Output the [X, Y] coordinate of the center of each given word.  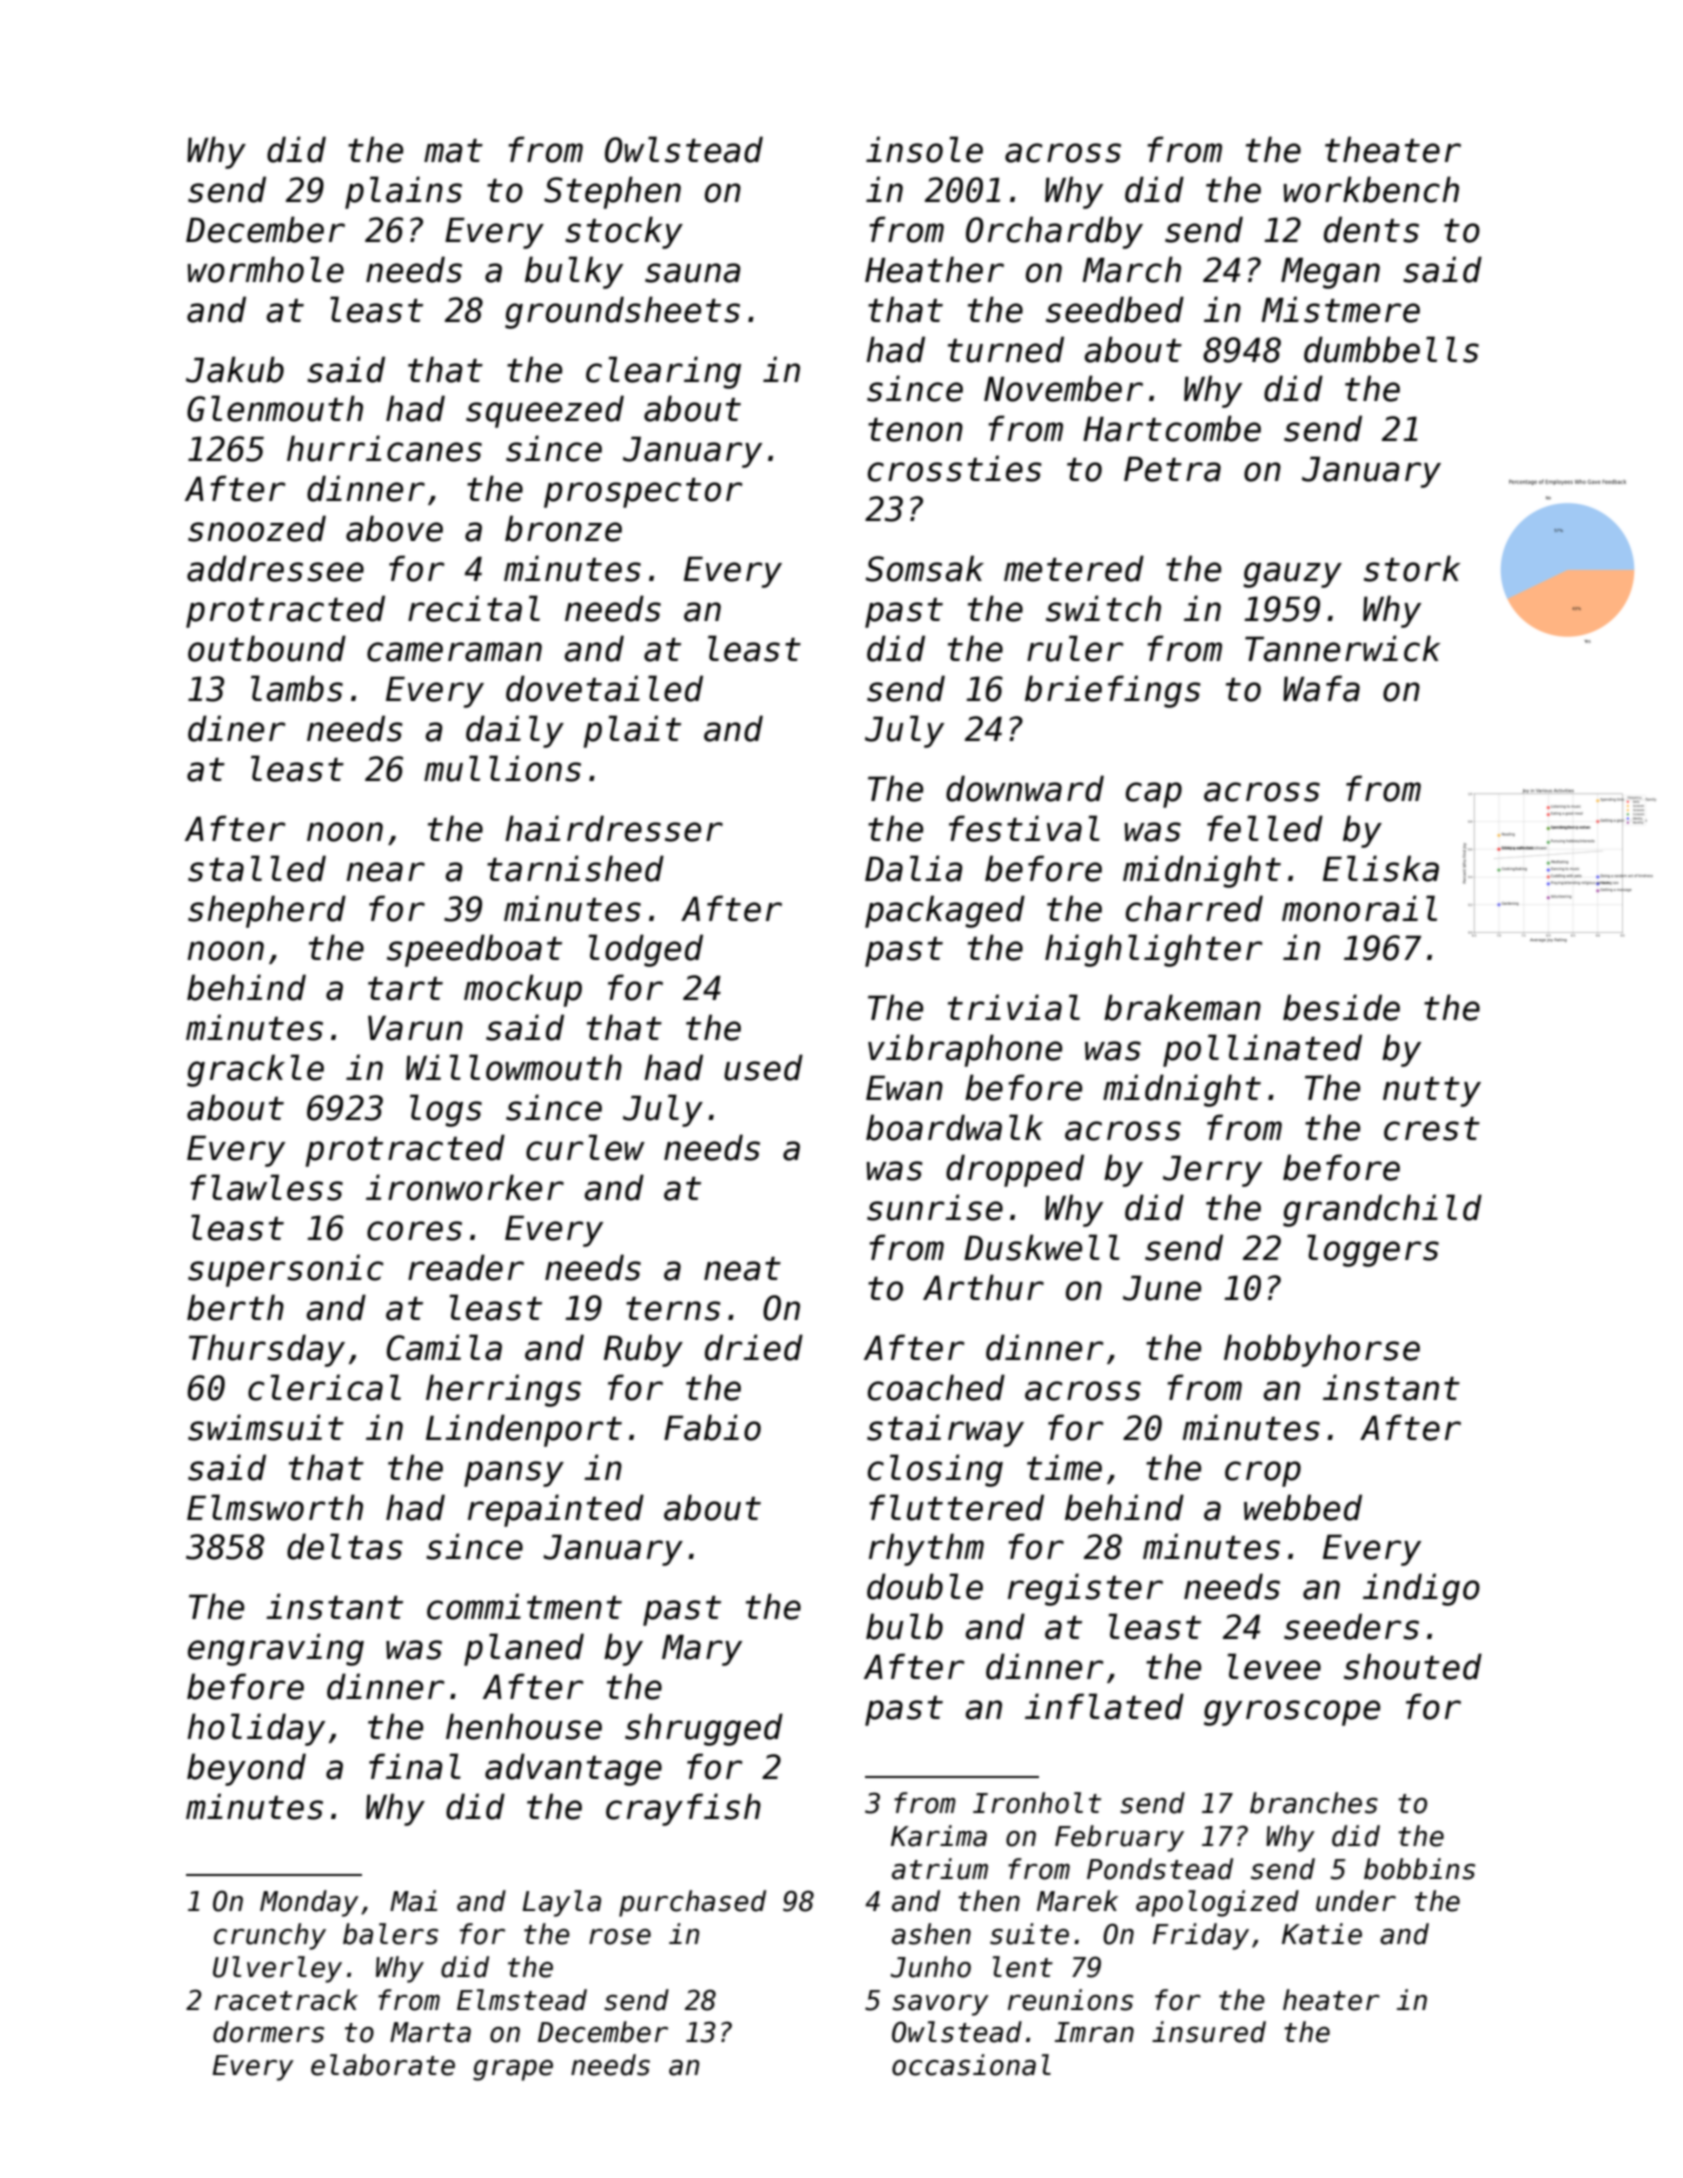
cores [414, 1231]
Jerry [1212, 1171]
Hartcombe [1172, 428]
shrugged [704, 1729]
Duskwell [1042, 1247]
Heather [934, 269]
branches [1314, 1803]
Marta [430, 2032]
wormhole [265, 269]
